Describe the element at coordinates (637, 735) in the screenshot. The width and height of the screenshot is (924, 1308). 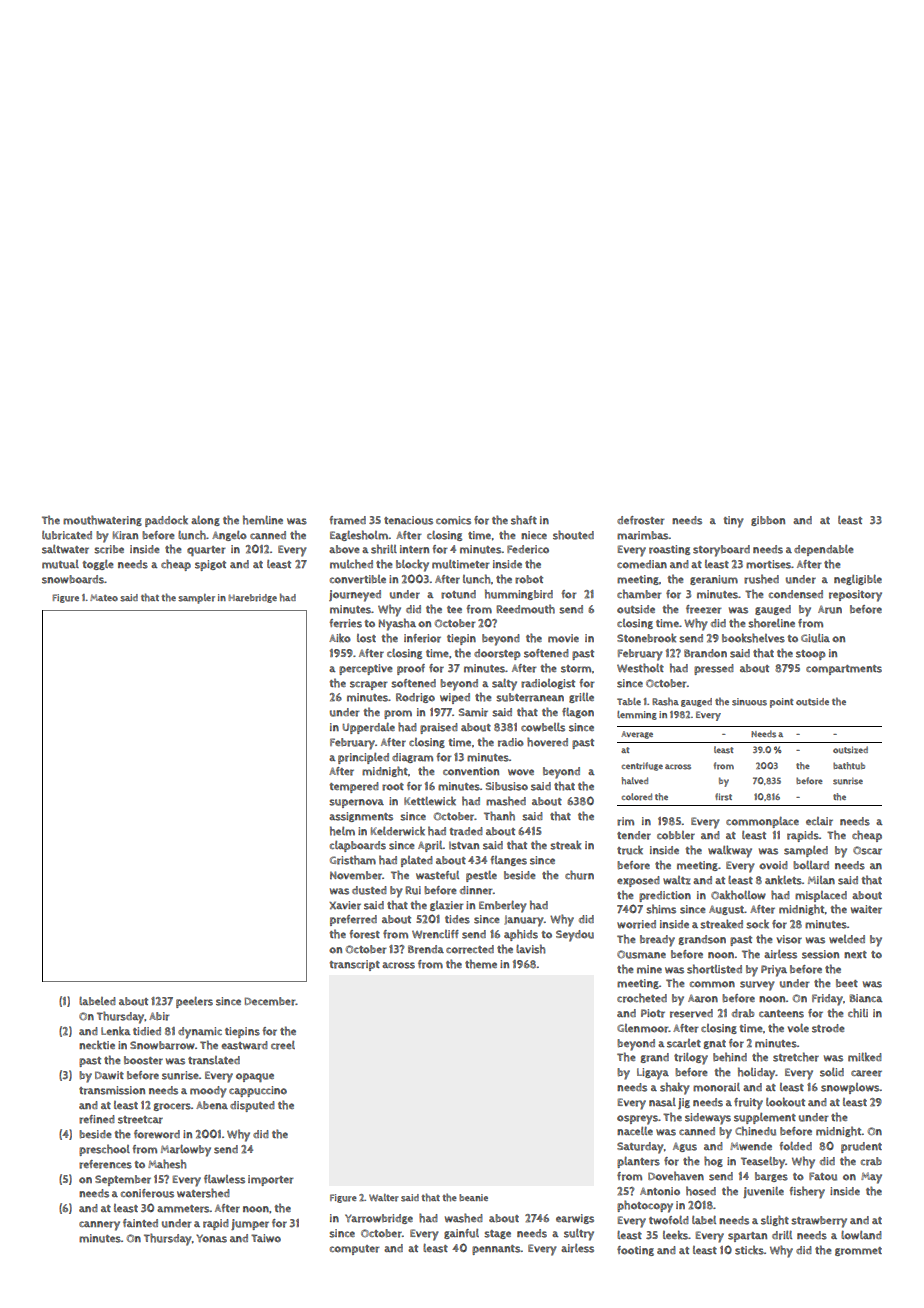
I see `Average` at that location.
